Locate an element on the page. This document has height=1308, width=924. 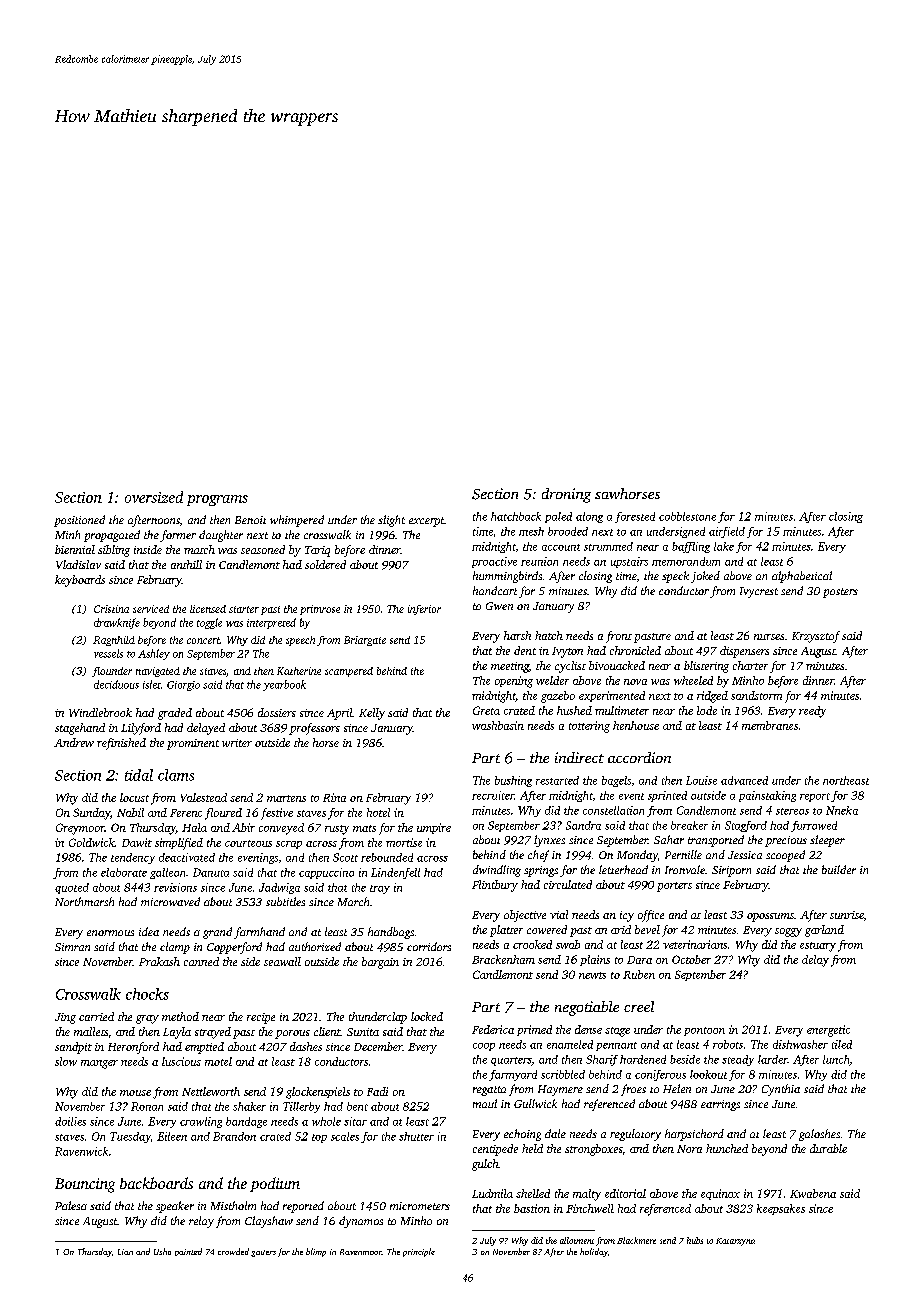
dynamos is located at coordinates (361, 1222).
